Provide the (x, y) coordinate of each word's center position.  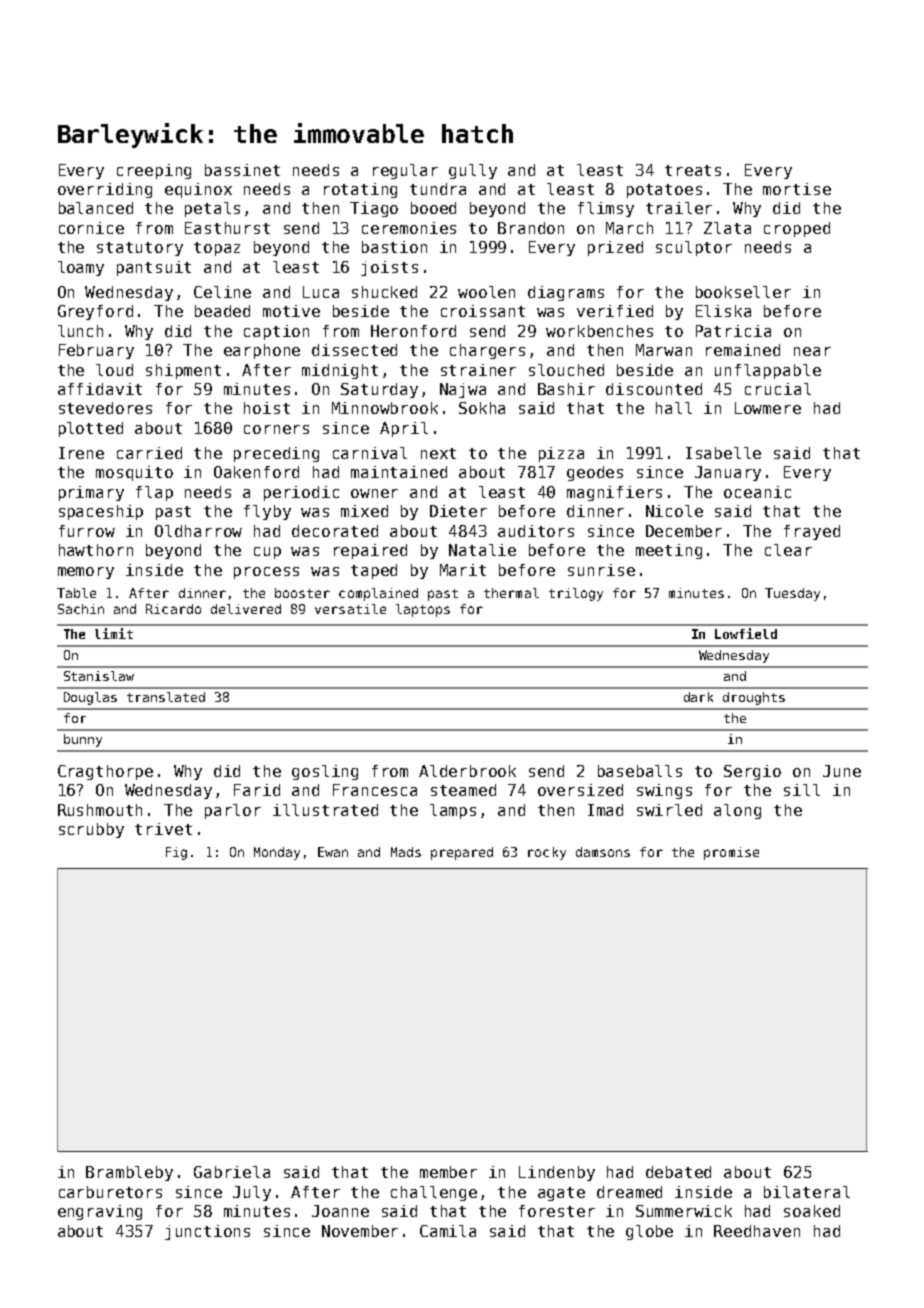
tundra (438, 189)
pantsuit (154, 268)
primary (91, 493)
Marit (463, 570)
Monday (277, 853)
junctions (207, 1232)
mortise (797, 189)
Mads (406, 852)
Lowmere (768, 408)
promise (731, 853)
